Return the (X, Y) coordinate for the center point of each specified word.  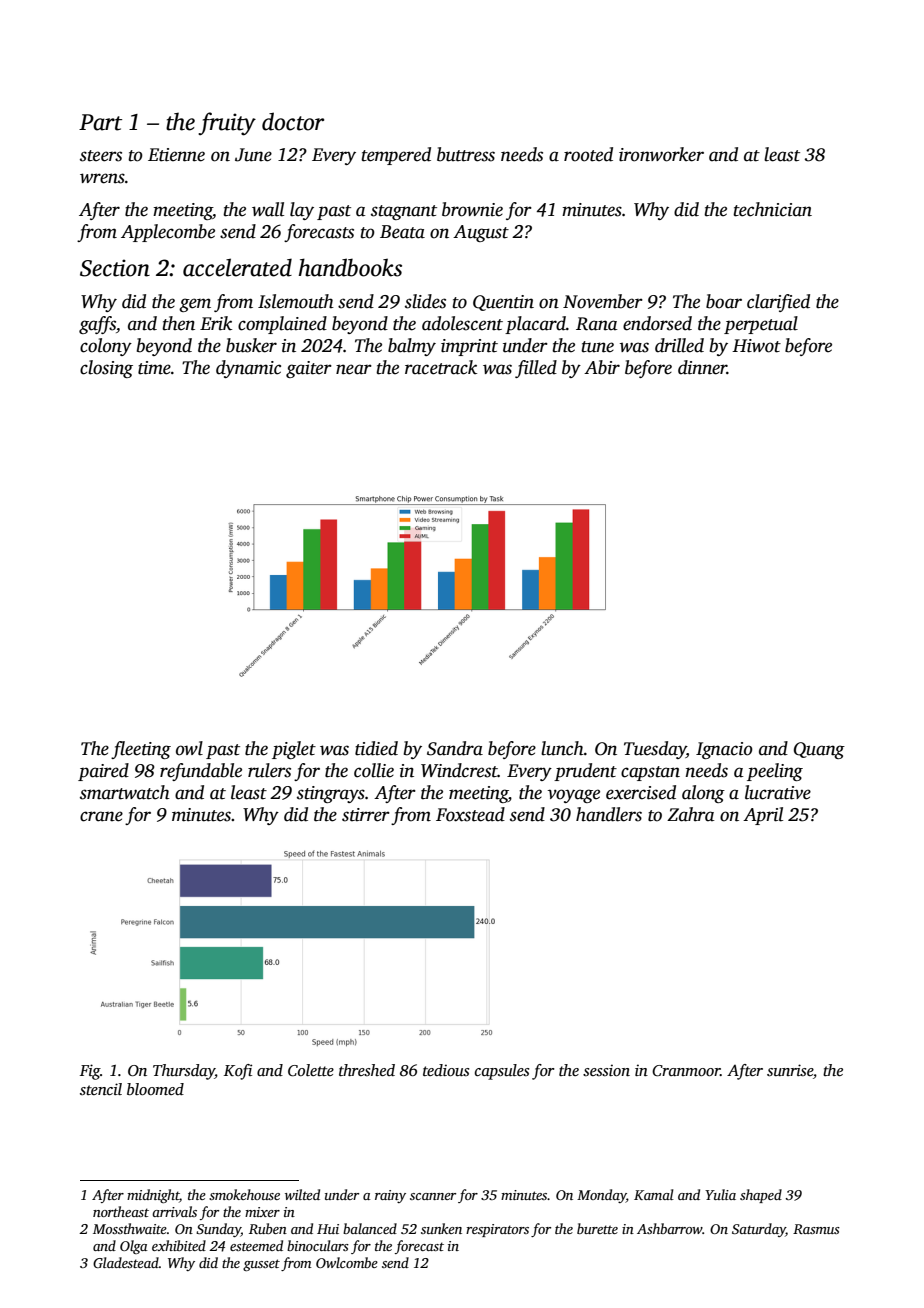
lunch (562, 748)
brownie (472, 209)
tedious (446, 1070)
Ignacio (724, 750)
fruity (227, 124)
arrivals (174, 1211)
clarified (778, 303)
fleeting (141, 750)
